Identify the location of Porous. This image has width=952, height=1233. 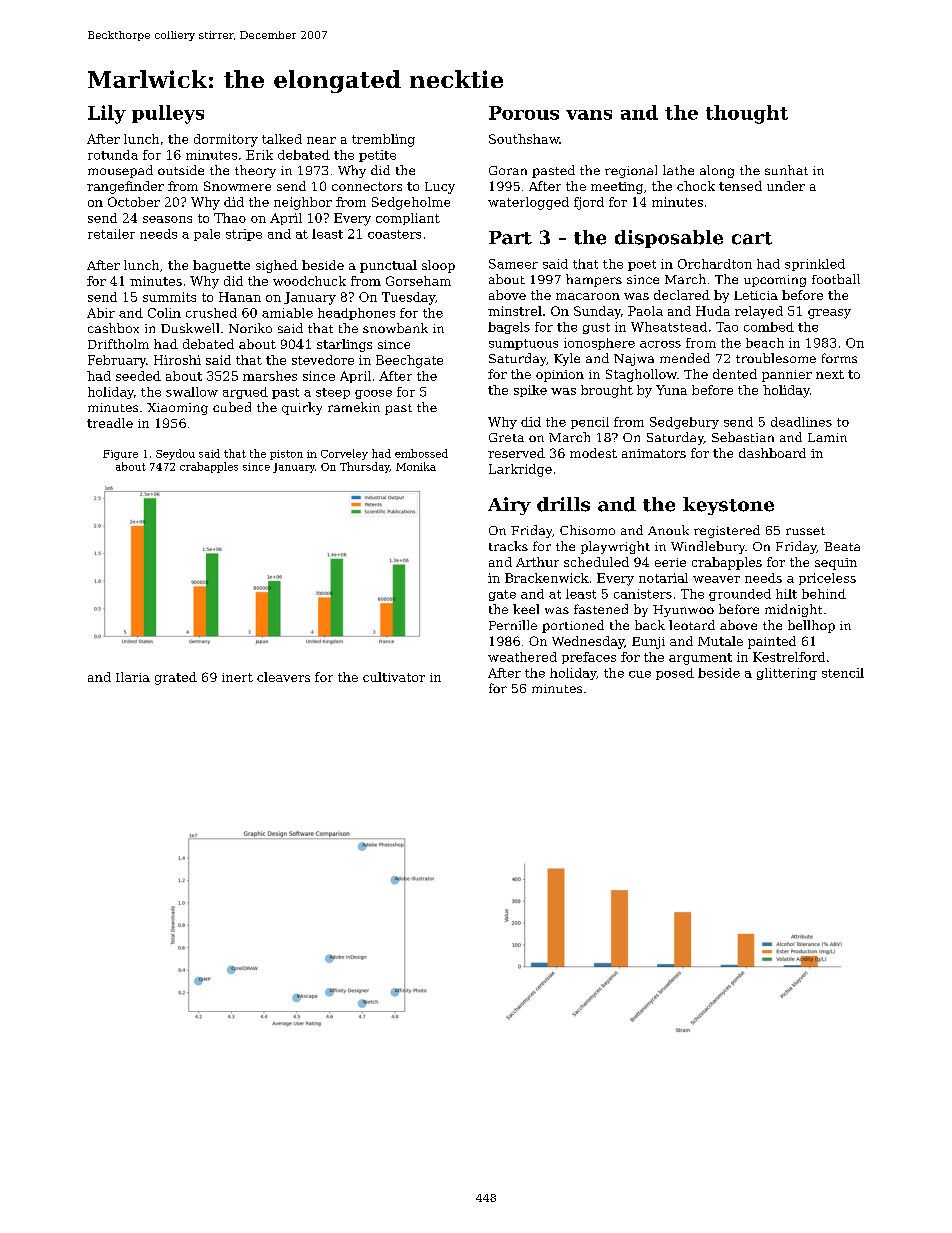
(524, 113).
